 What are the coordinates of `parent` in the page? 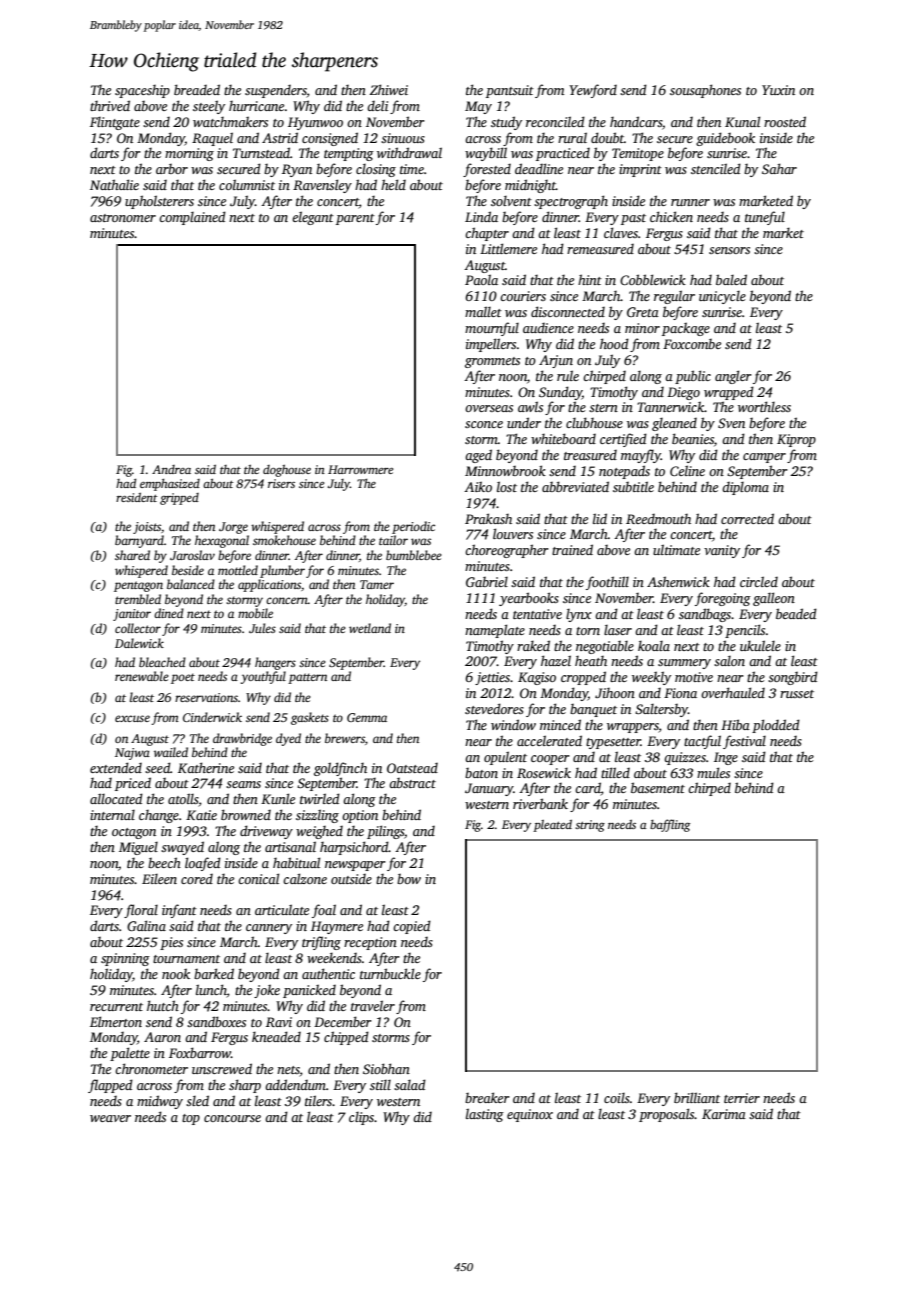 It's located at (355, 219).
